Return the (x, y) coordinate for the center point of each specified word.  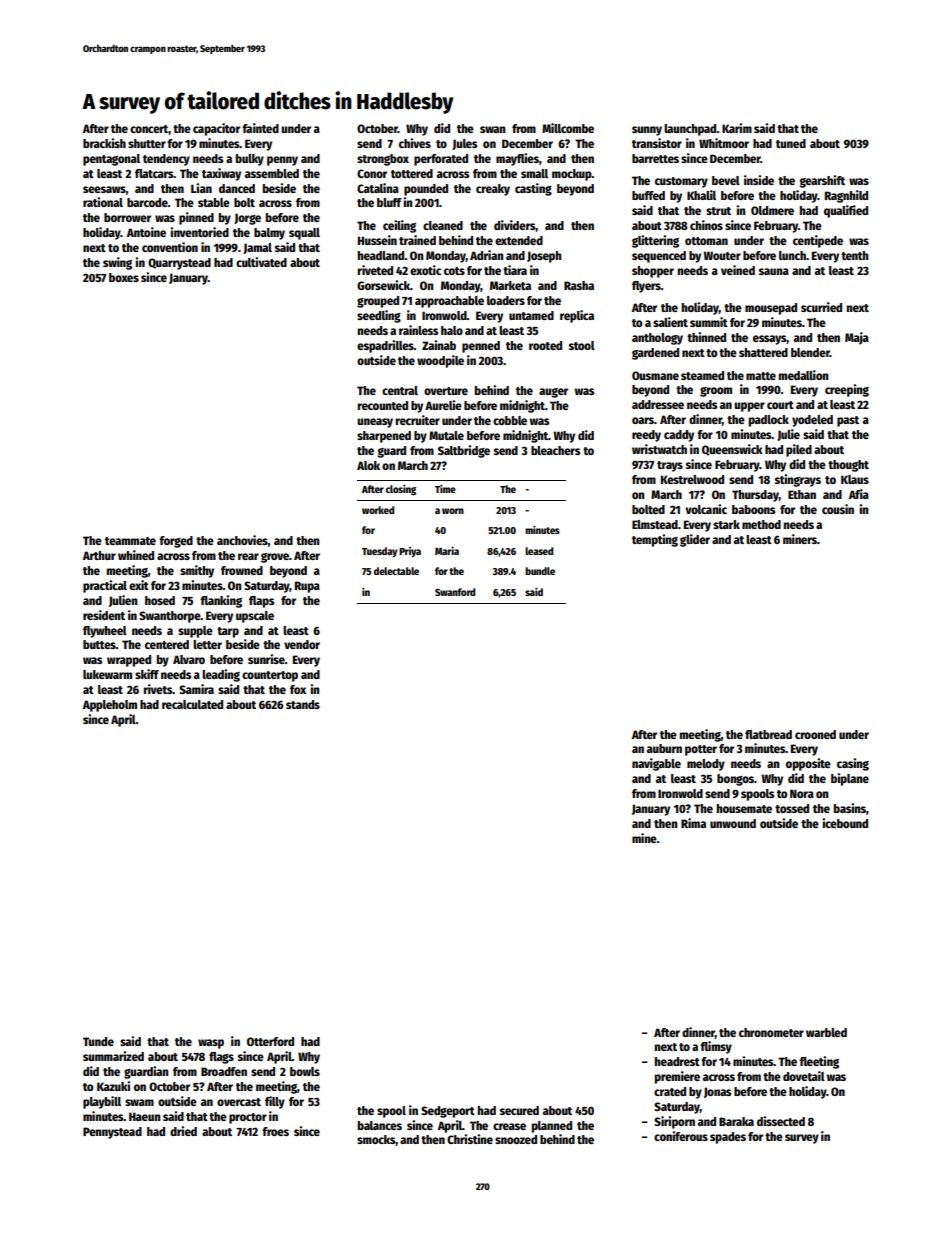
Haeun (145, 1116)
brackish (104, 143)
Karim (737, 128)
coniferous (681, 1136)
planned (552, 1127)
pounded (426, 190)
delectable (396, 571)
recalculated (192, 704)
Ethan (802, 494)
